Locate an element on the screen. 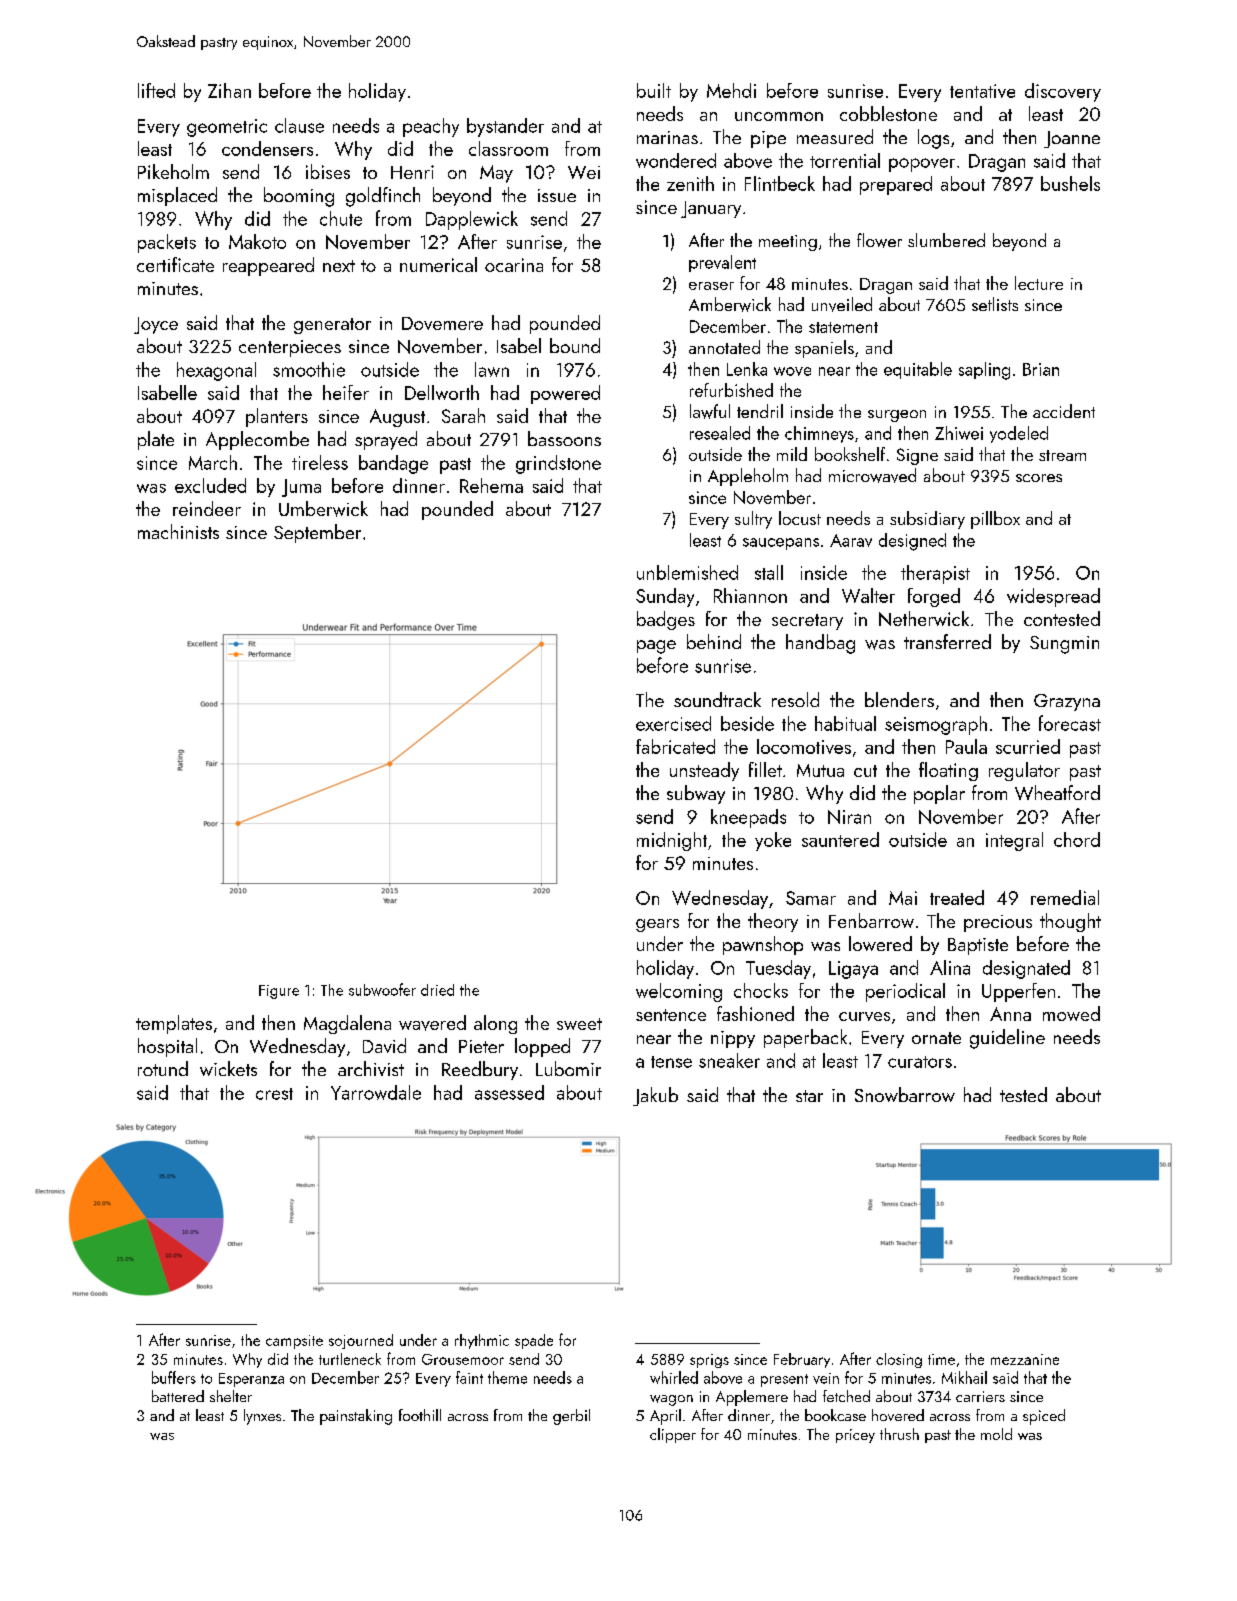 The width and height of the screenshot is (1237, 1601). subwoofer is located at coordinates (382, 989).
